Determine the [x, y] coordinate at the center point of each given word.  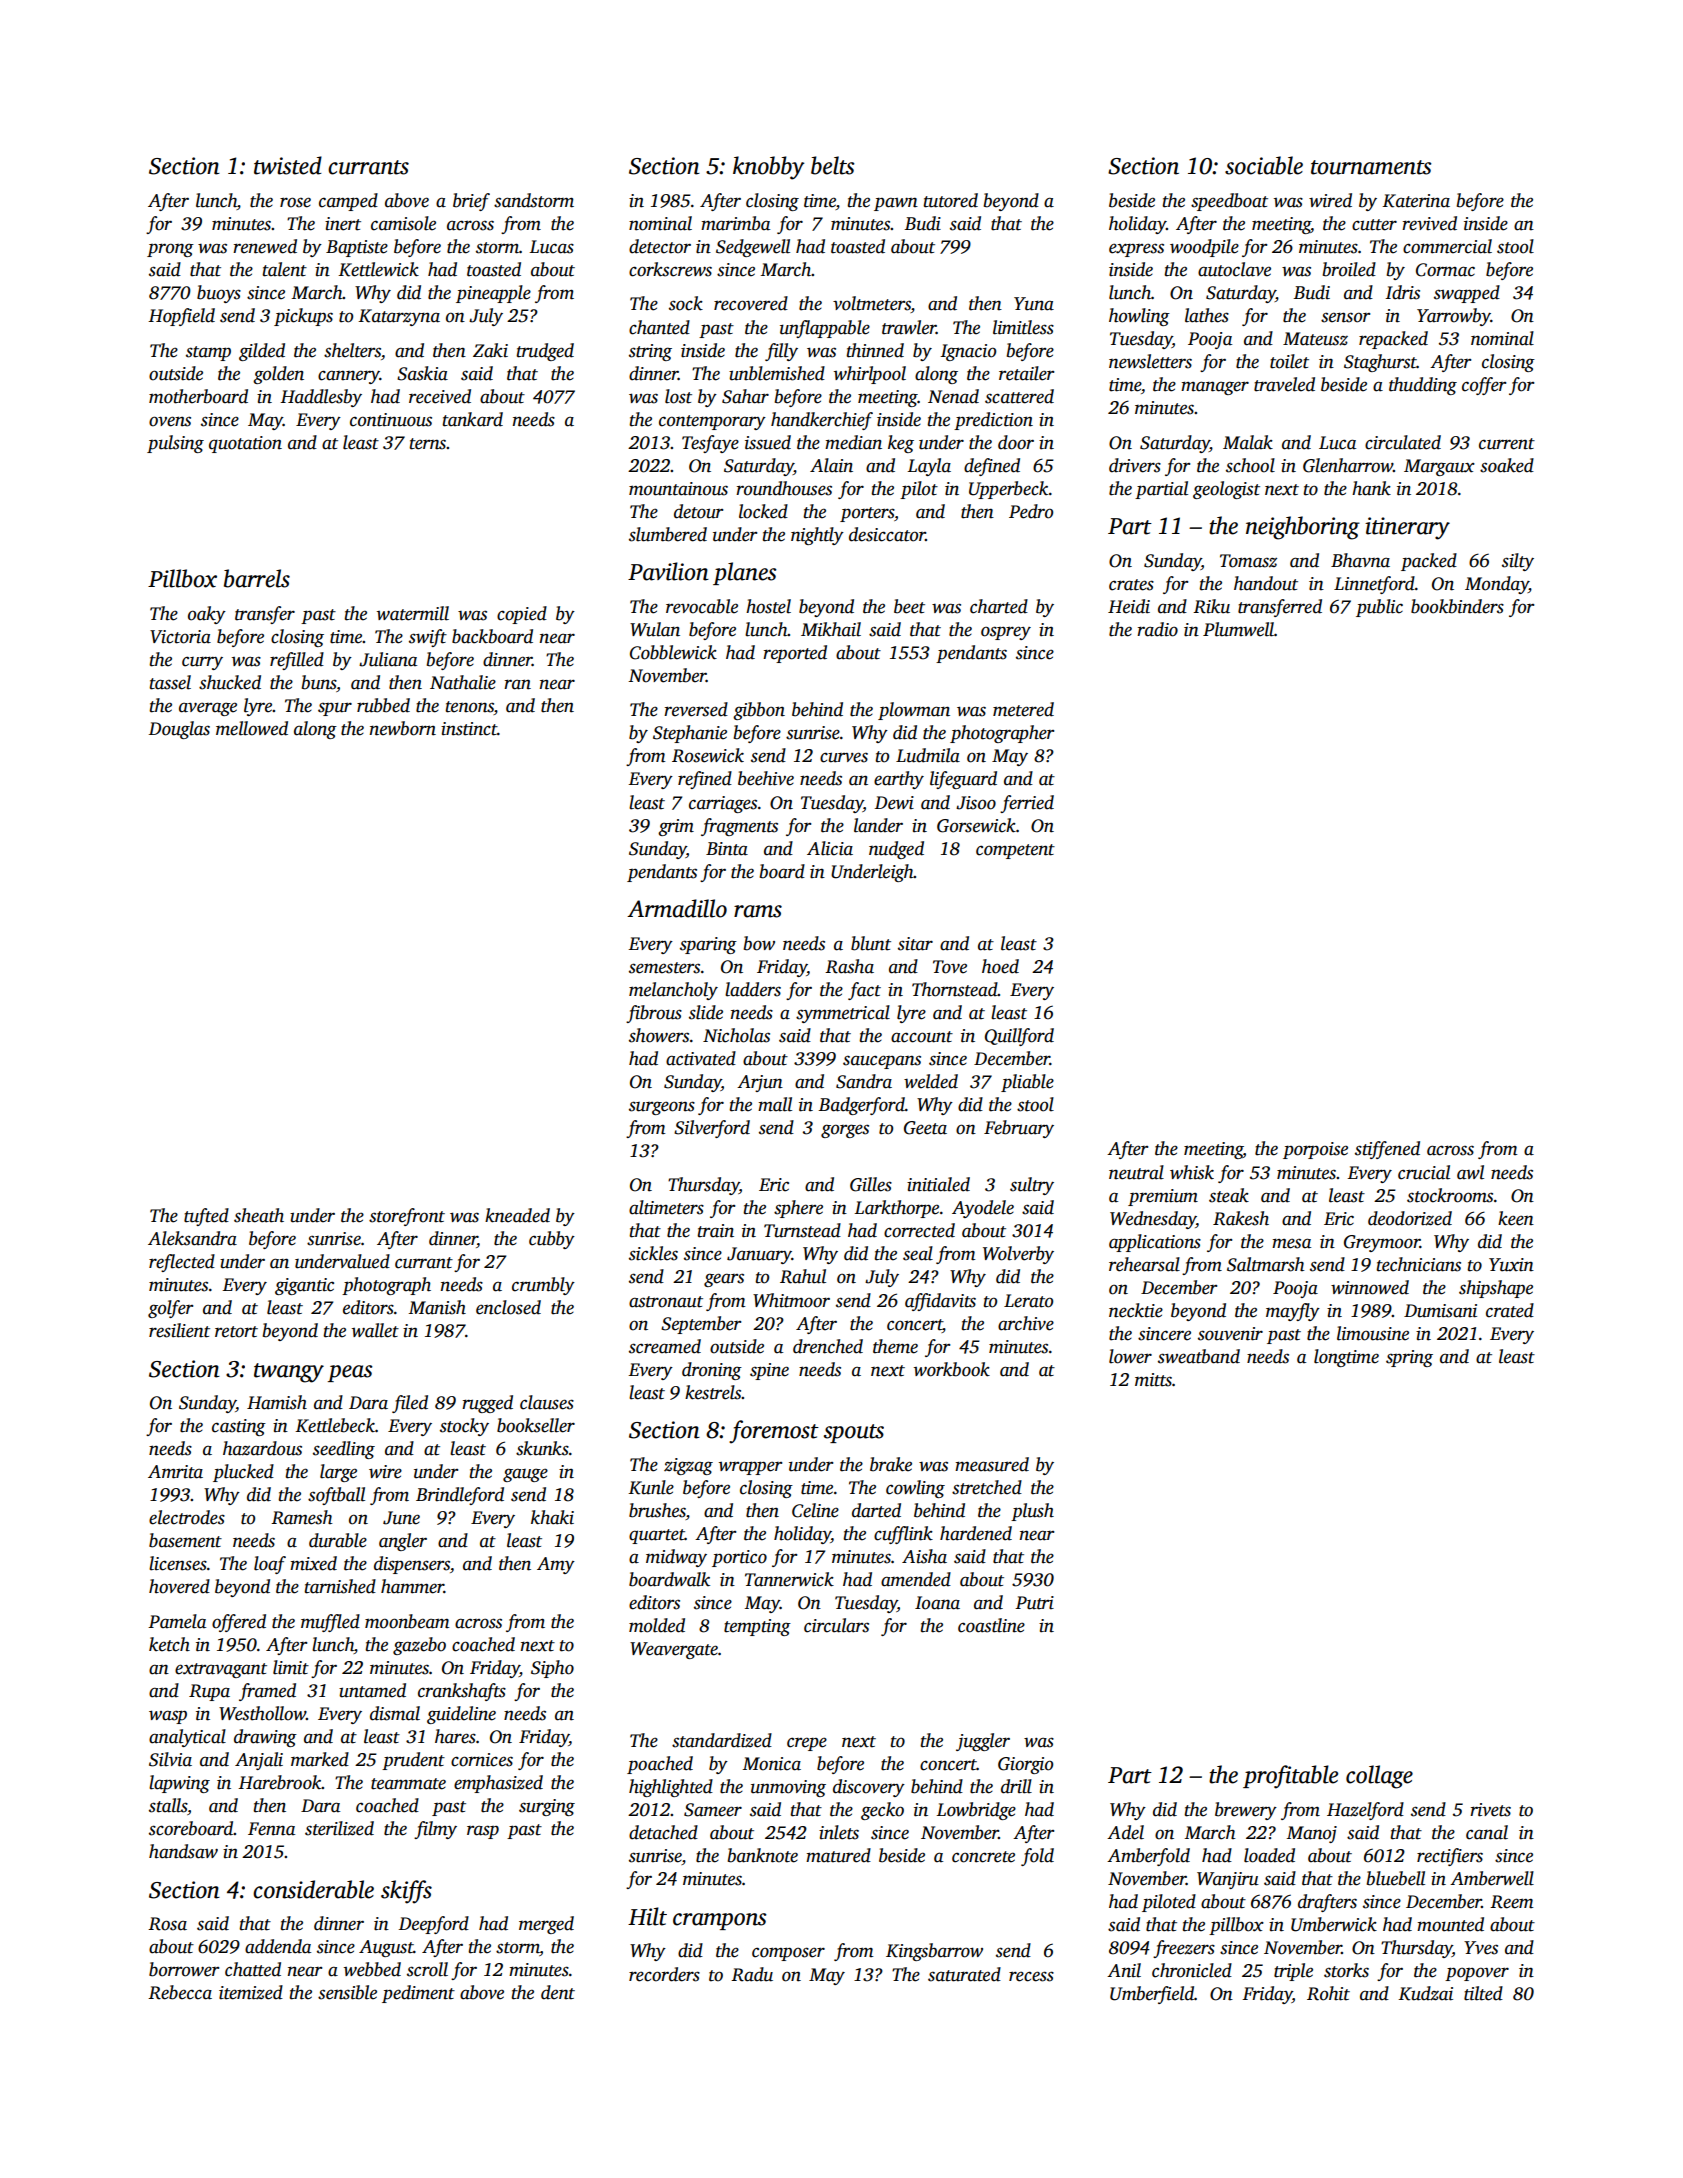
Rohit [1328, 1993]
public [1379, 608]
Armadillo [677, 908]
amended [916, 1579]
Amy [556, 1565]
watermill [413, 613]
